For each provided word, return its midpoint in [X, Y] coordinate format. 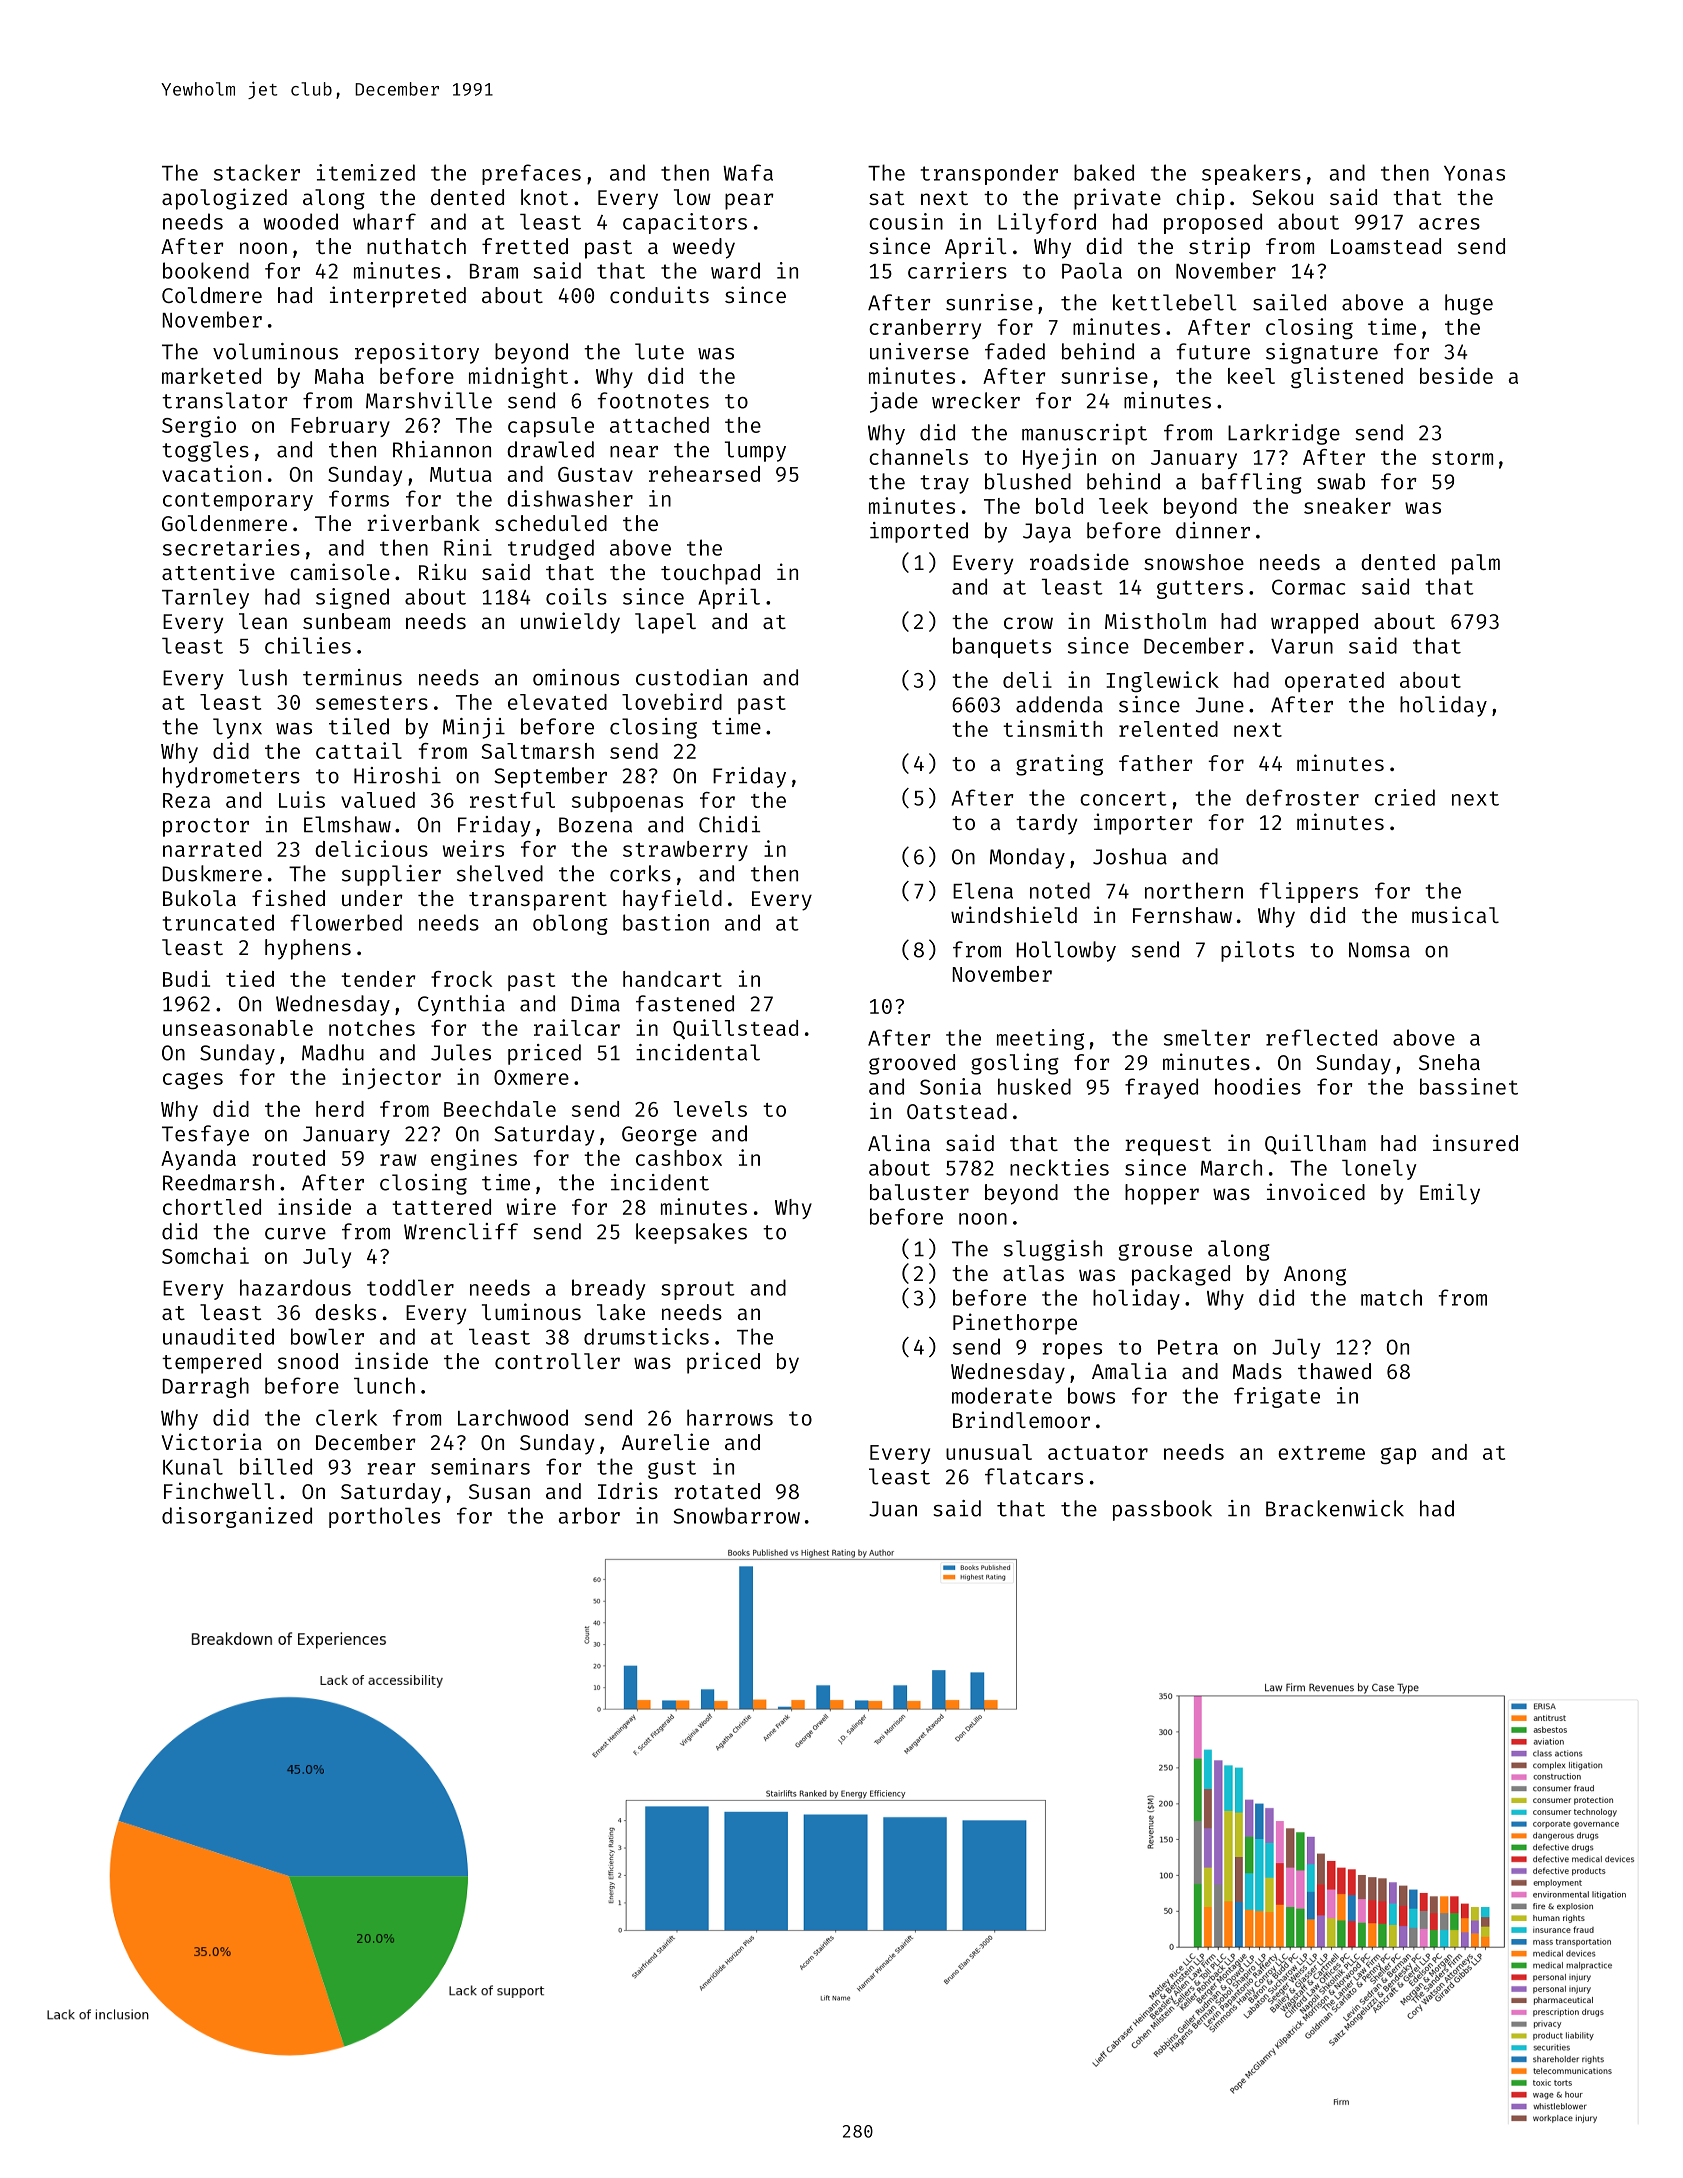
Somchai [205, 1255]
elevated [557, 702]
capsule [551, 427]
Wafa [748, 172]
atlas [1033, 1273]
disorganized [237, 1517]
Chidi [729, 824]
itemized [366, 172]
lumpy [755, 451]
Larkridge [1284, 434]
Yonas [1474, 173]
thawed [1334, 1371]
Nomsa [1379, 950]
